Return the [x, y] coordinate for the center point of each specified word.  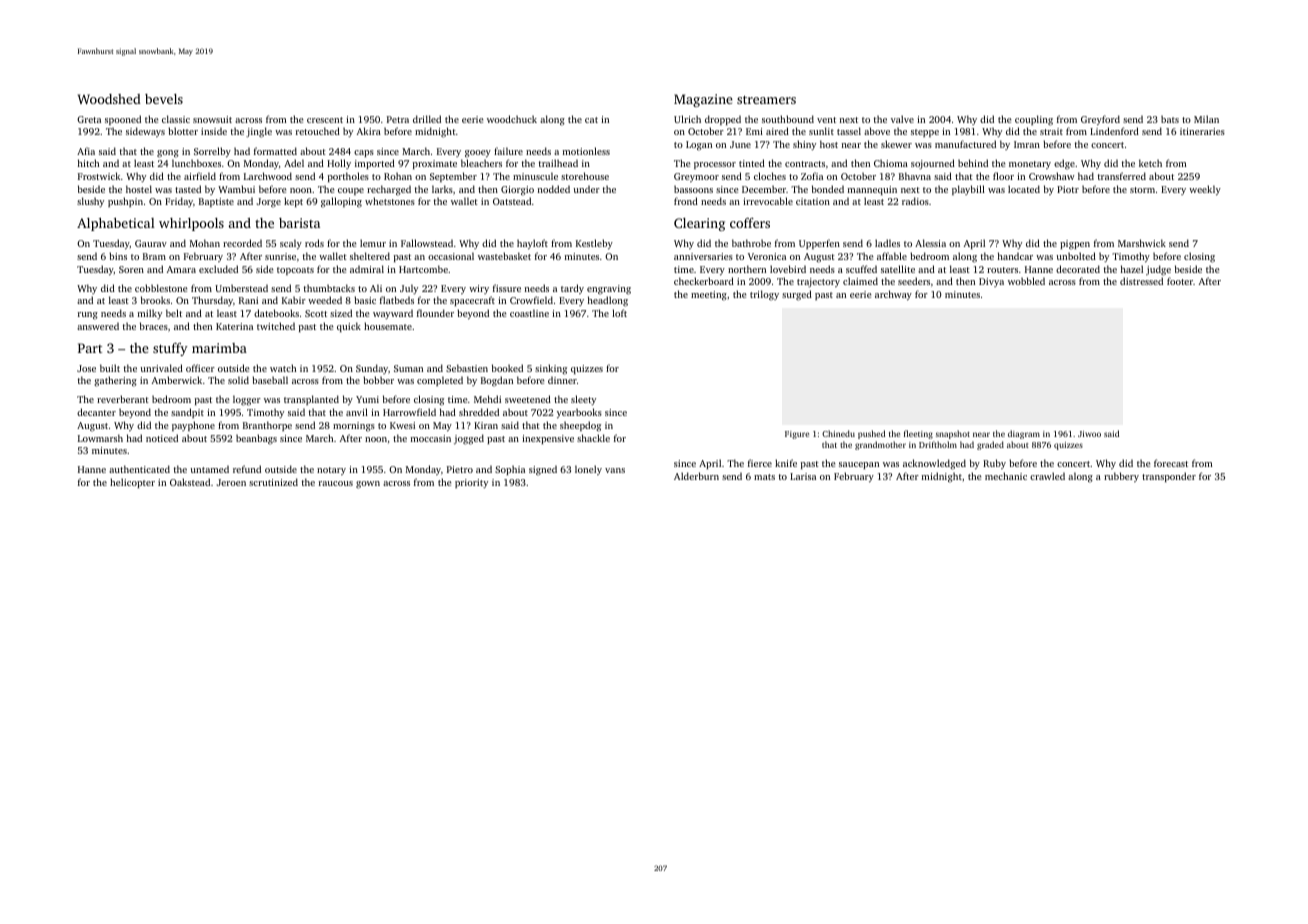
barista [299, 223]
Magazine [703, 100]
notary [331, 471]
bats [1170, 119]
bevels [164, 99]
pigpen [1075, 245]
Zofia [812, 176]
